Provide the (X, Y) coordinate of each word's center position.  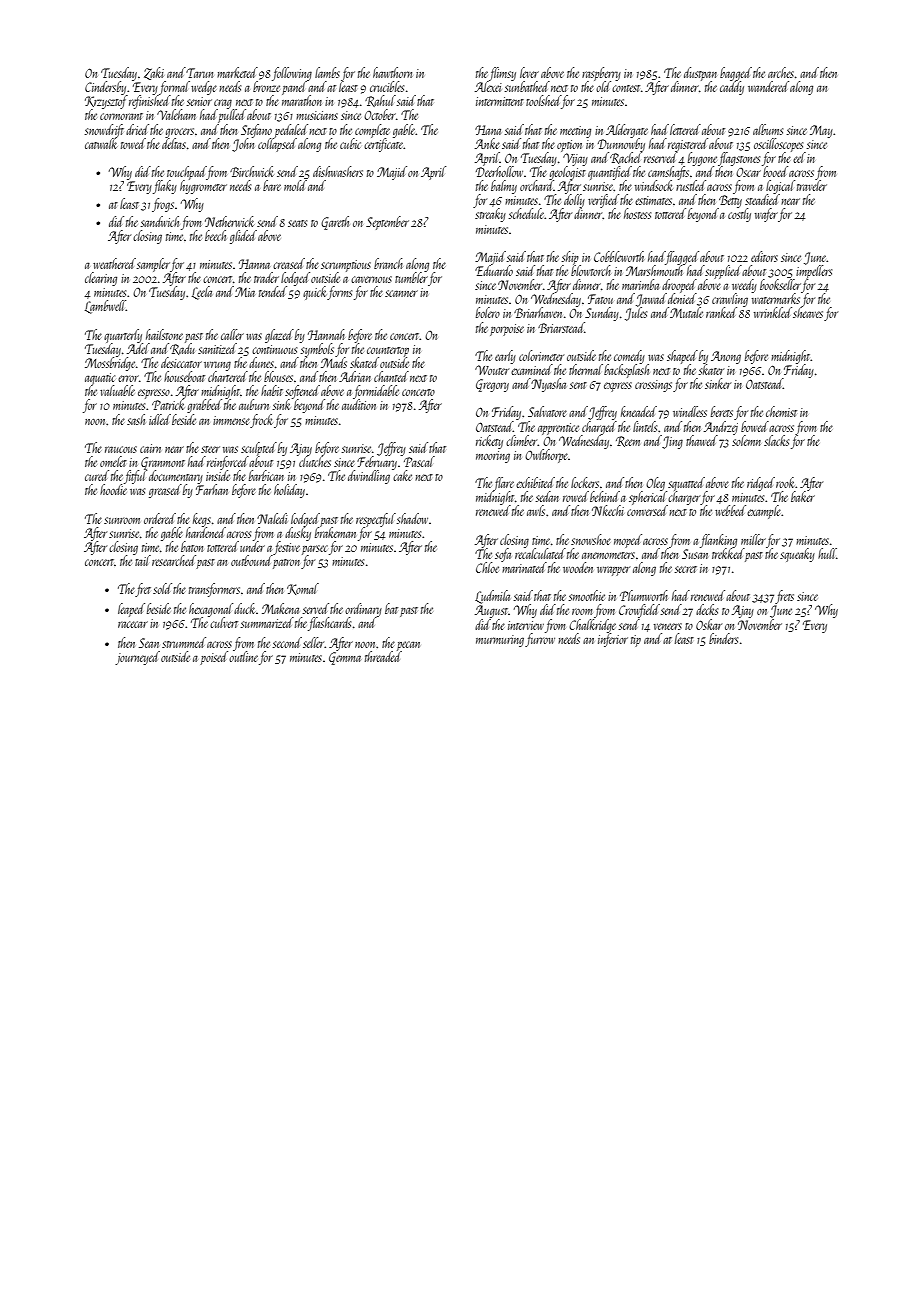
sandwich (160, 221)
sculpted (259, 449)
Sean (149, 643)
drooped (679, 286)
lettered (685, 129)
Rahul (380, 101)
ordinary (363, 610)
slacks (776, 440)
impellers (814, 272)
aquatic (100, 379)
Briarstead (561, 327)
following (292, 74)
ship (570, 258)
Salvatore (547, 411)
